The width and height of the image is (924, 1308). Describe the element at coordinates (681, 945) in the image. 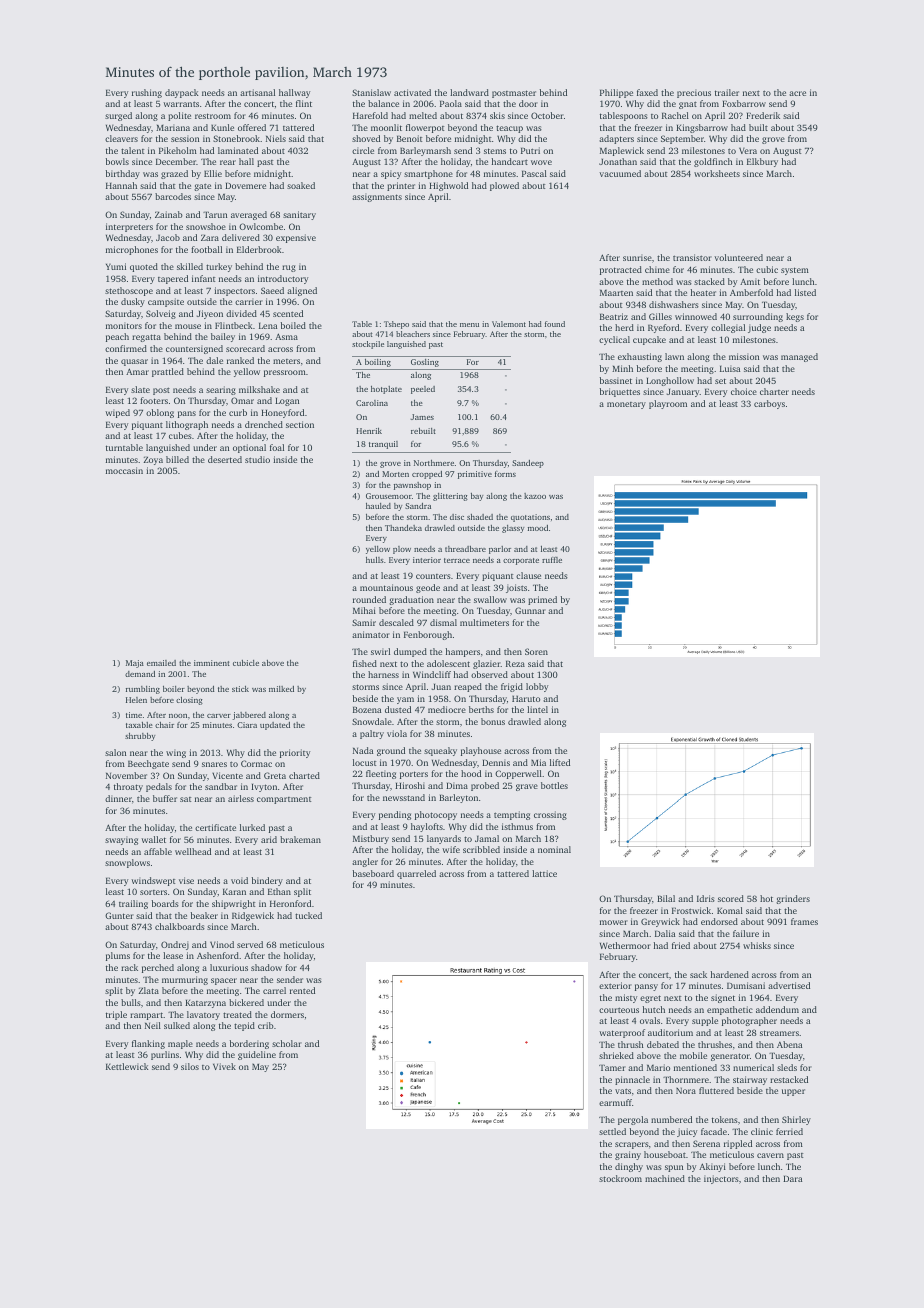

I see `fried` at that location.
